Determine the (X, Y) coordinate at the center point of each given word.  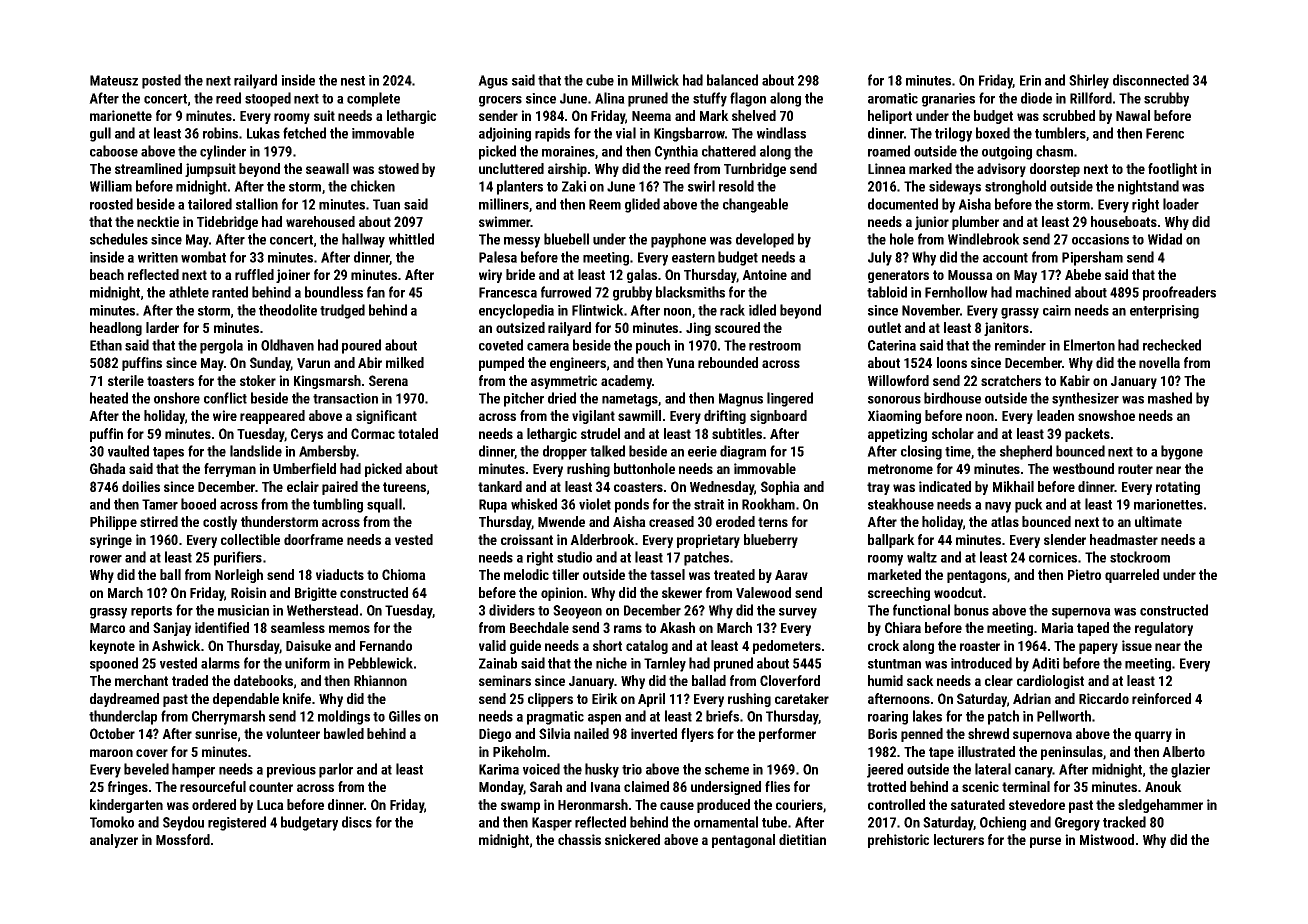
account (1005, 258)
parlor (336, 770)
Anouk (1163, 786)
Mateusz (114, 80)
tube (774, 822)
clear (999, 680)
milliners (504, 204)
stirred (159, 521)
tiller (565, 574)
